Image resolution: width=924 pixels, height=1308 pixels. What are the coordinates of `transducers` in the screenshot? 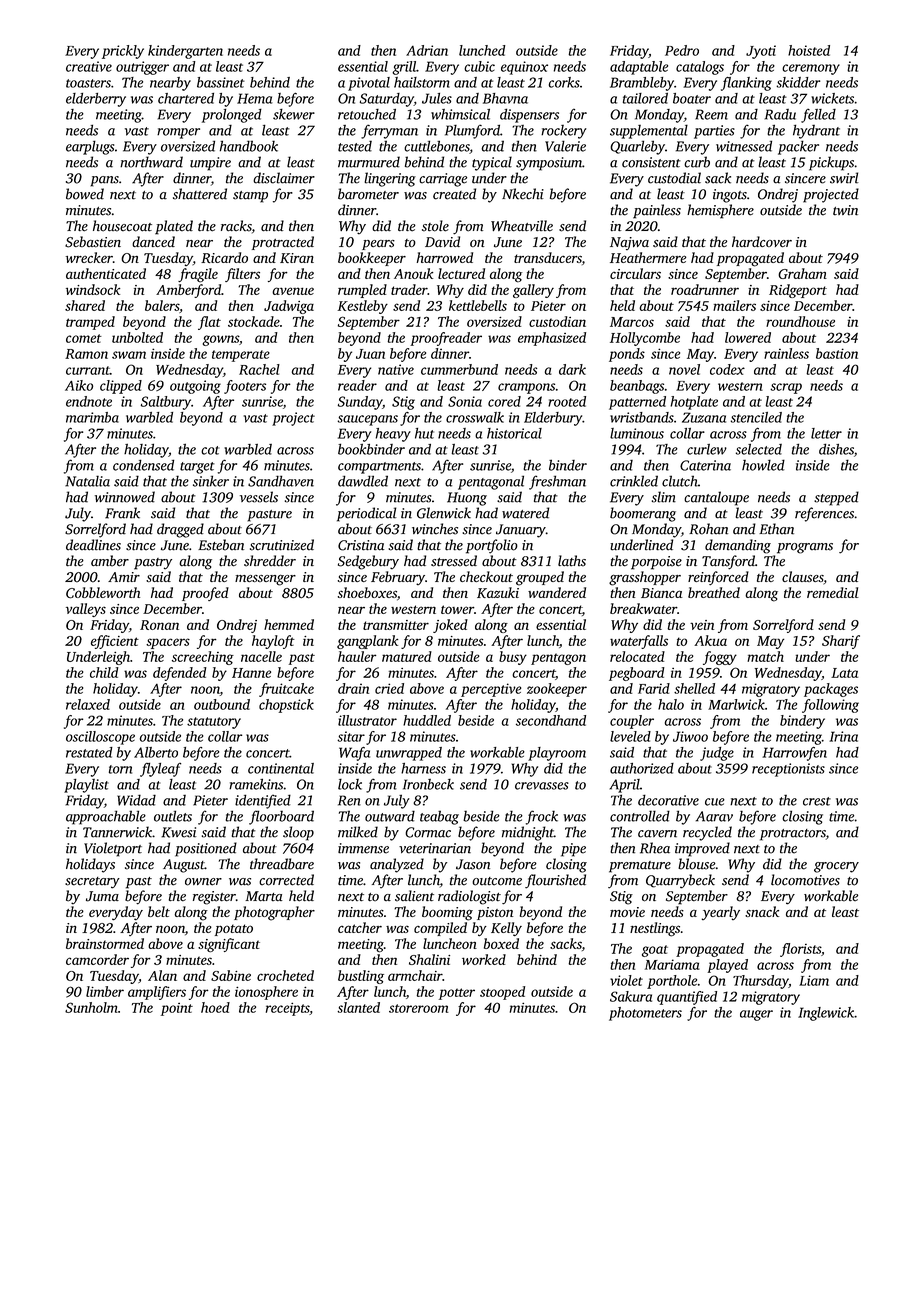 It's located at (548, 257).
